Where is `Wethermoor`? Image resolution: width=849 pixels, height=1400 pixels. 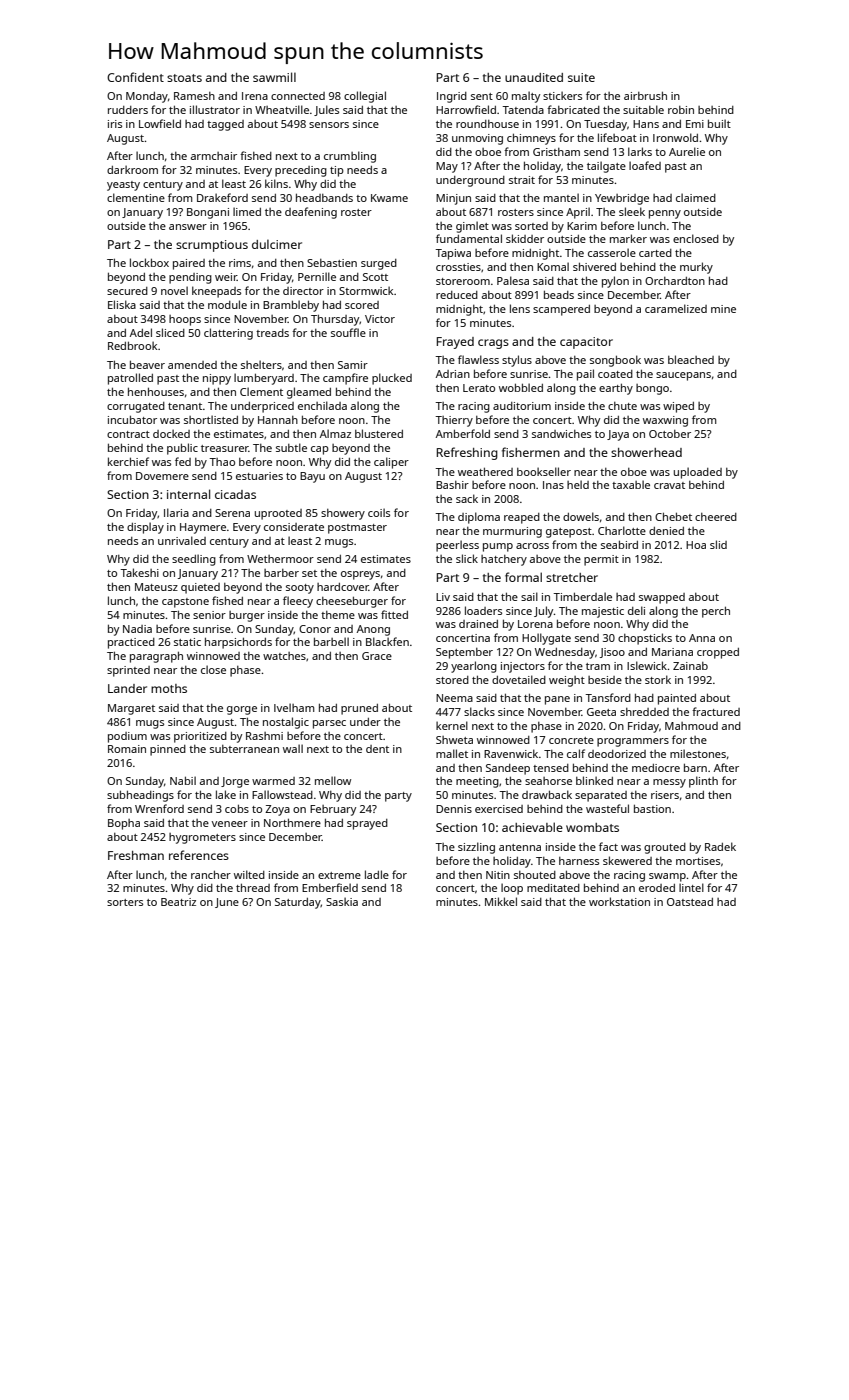
Wethermoor is located at coordinates (280, 559).
